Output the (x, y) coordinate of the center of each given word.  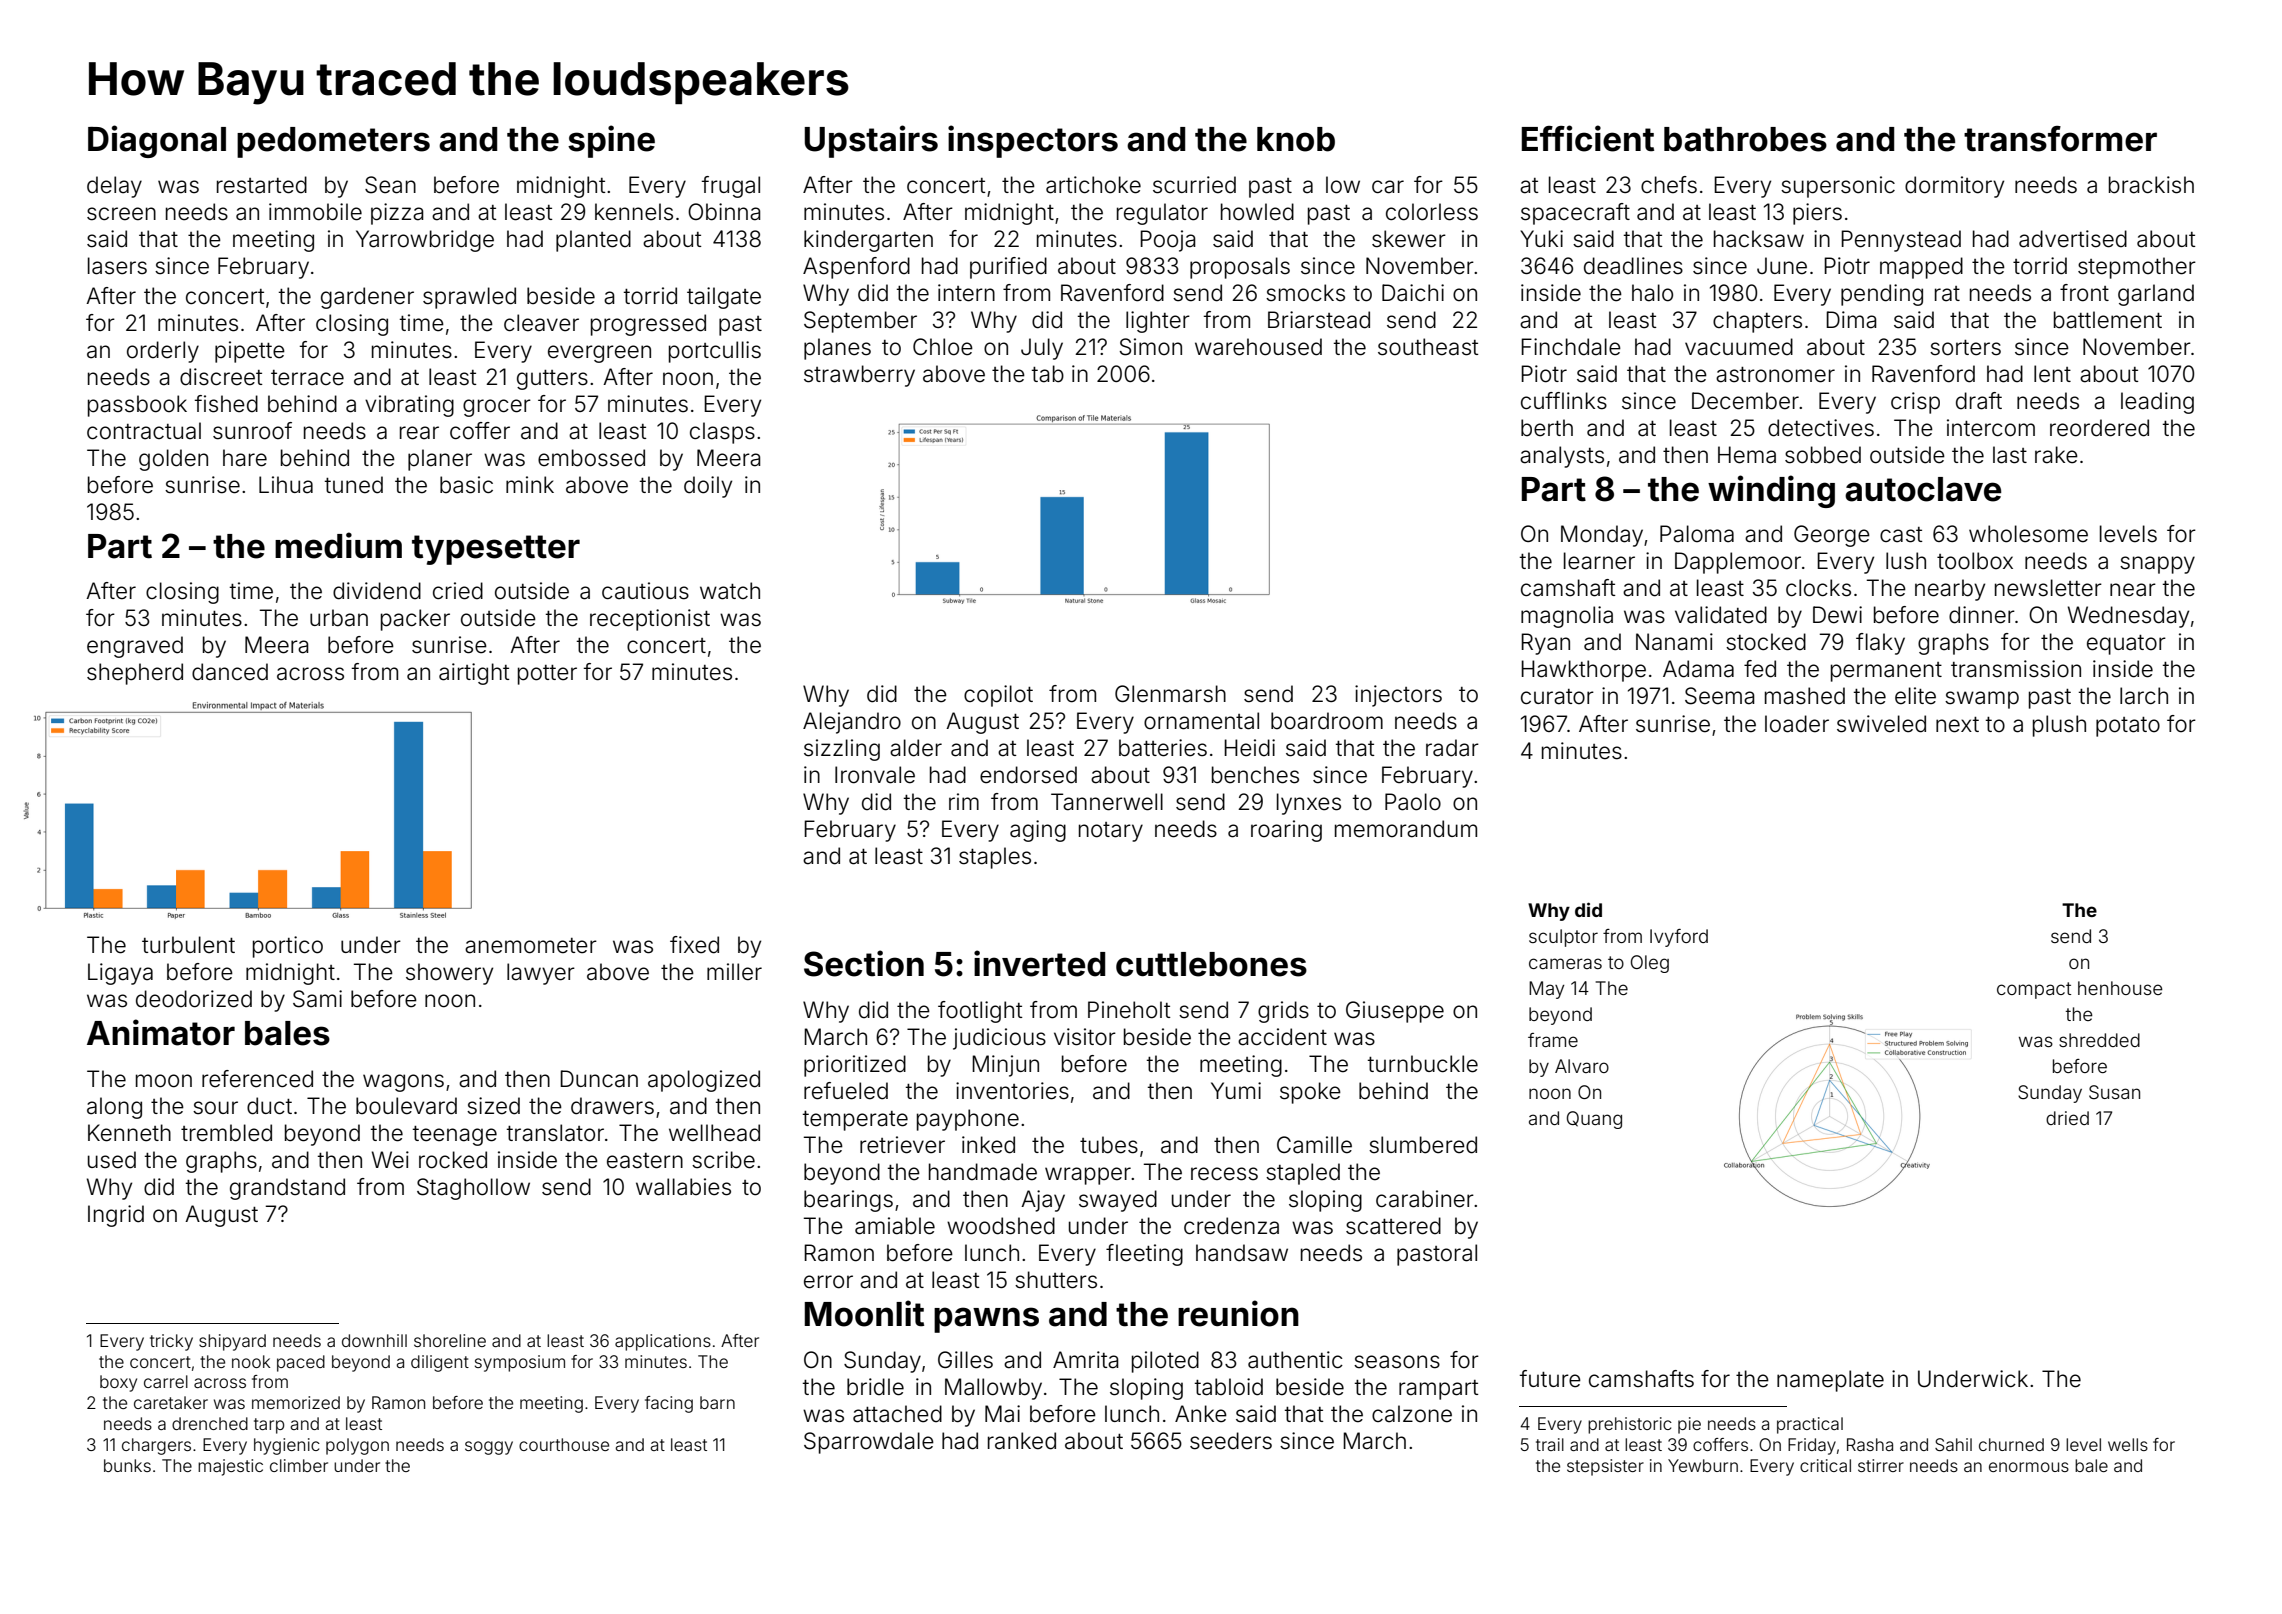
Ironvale (875, 775)
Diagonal (157, 141)
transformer (2060, 139)
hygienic (287, 1446)
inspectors (1033, 141)
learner (1599, 561)
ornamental (1201, 721)
